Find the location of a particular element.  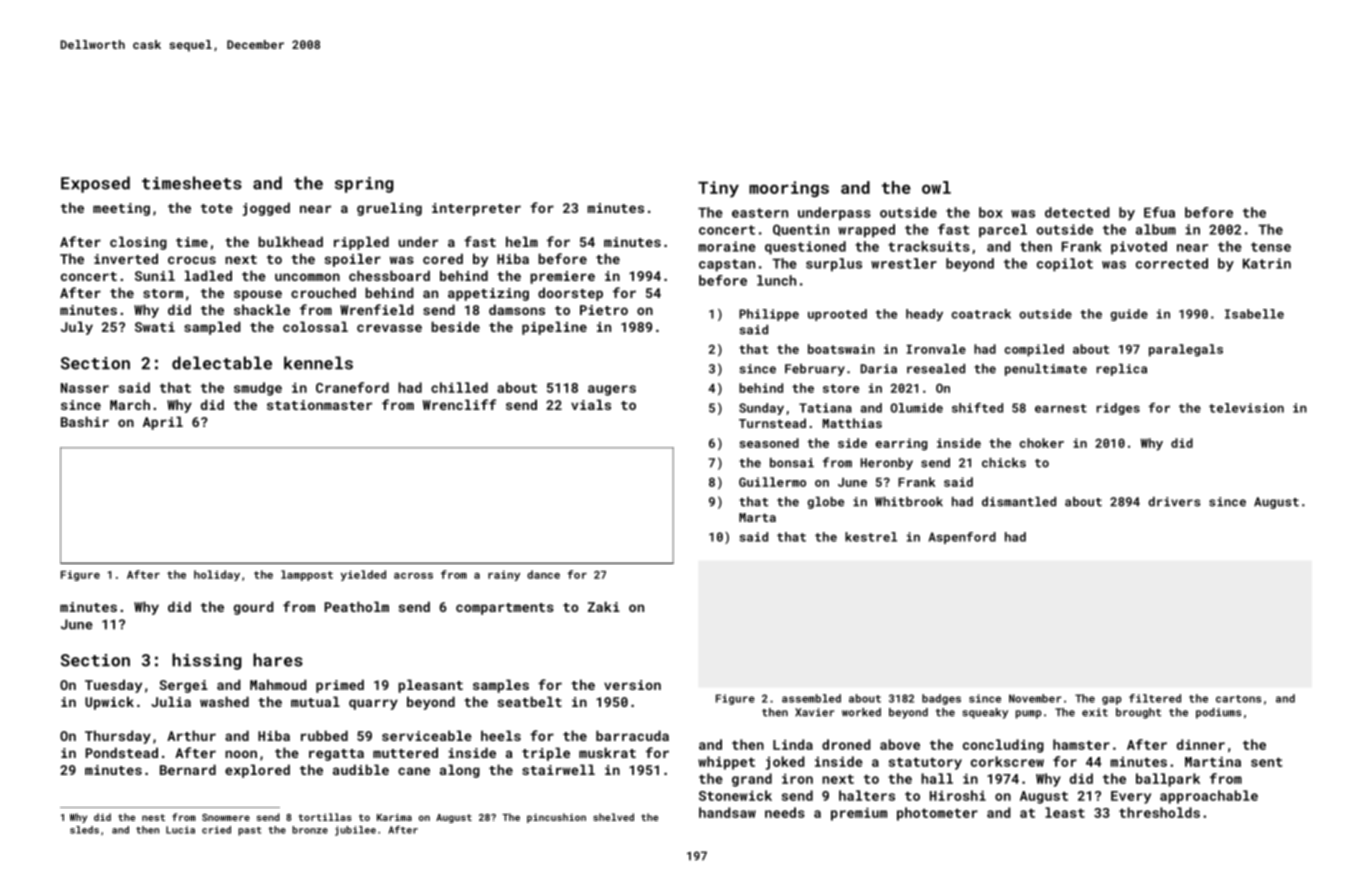

Exposed is located at coordinates (95, 184).
